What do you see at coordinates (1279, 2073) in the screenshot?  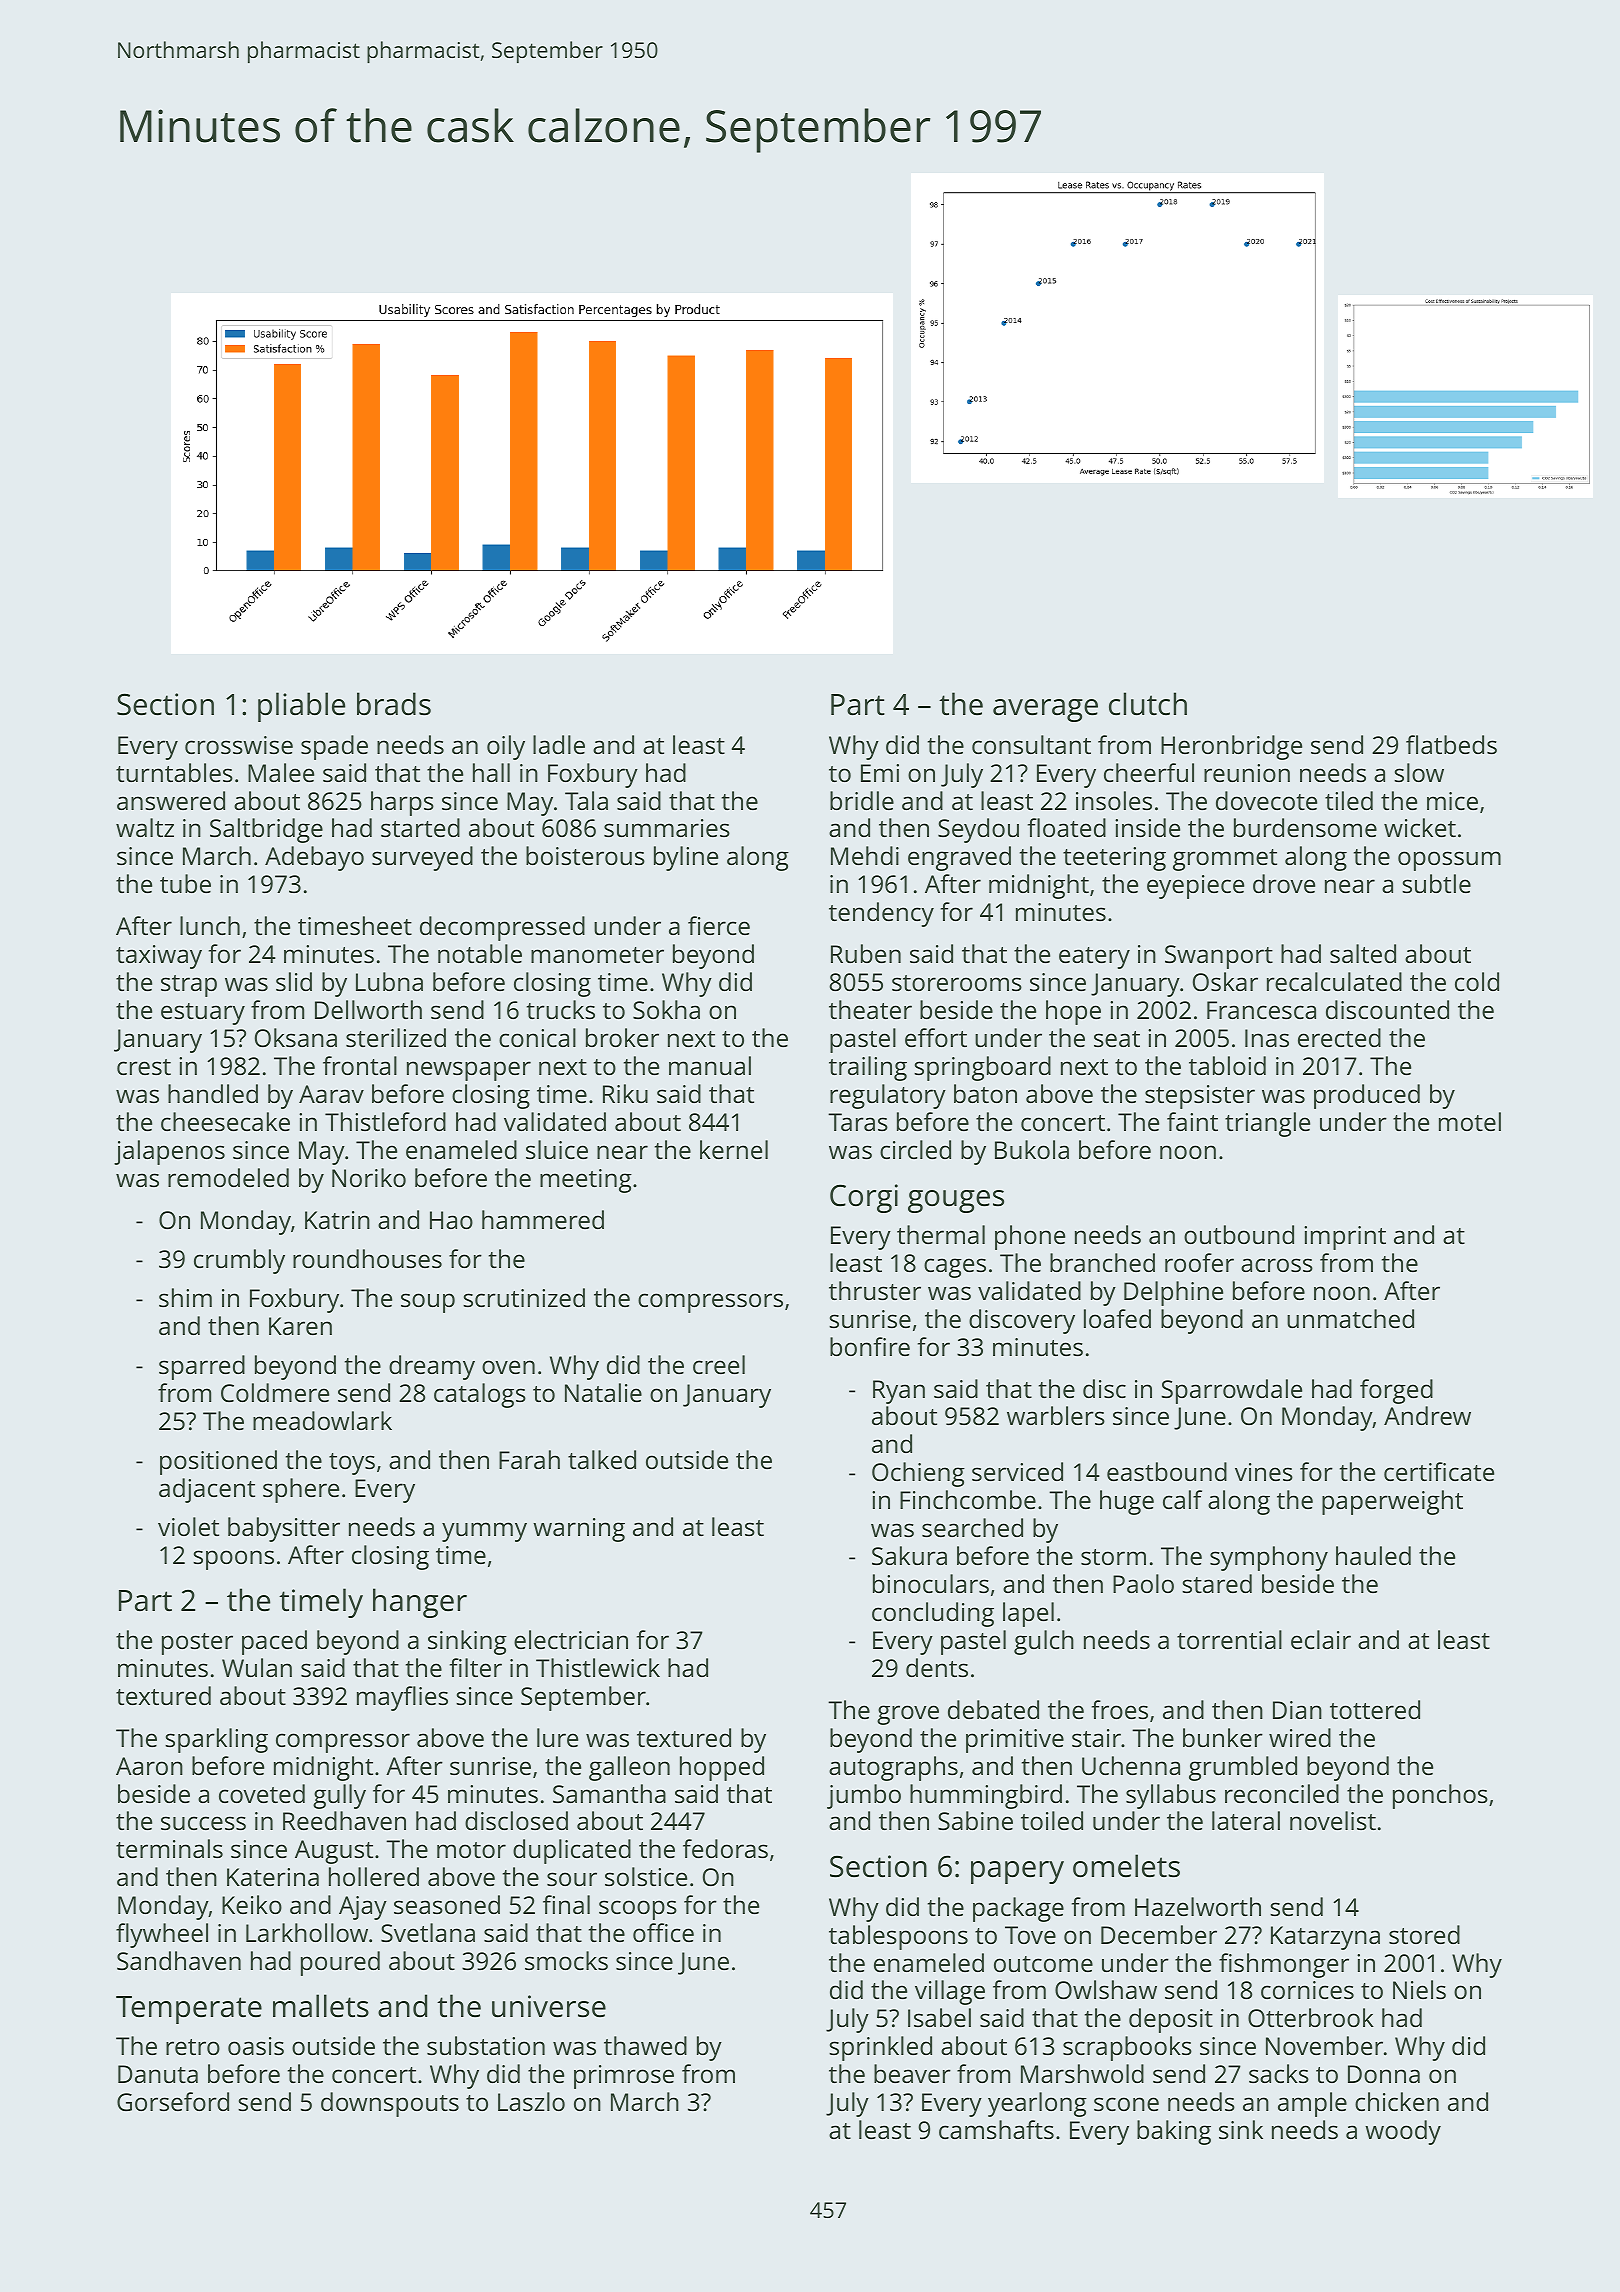 I see `sacks` at bounding box center [1279, 2073].
